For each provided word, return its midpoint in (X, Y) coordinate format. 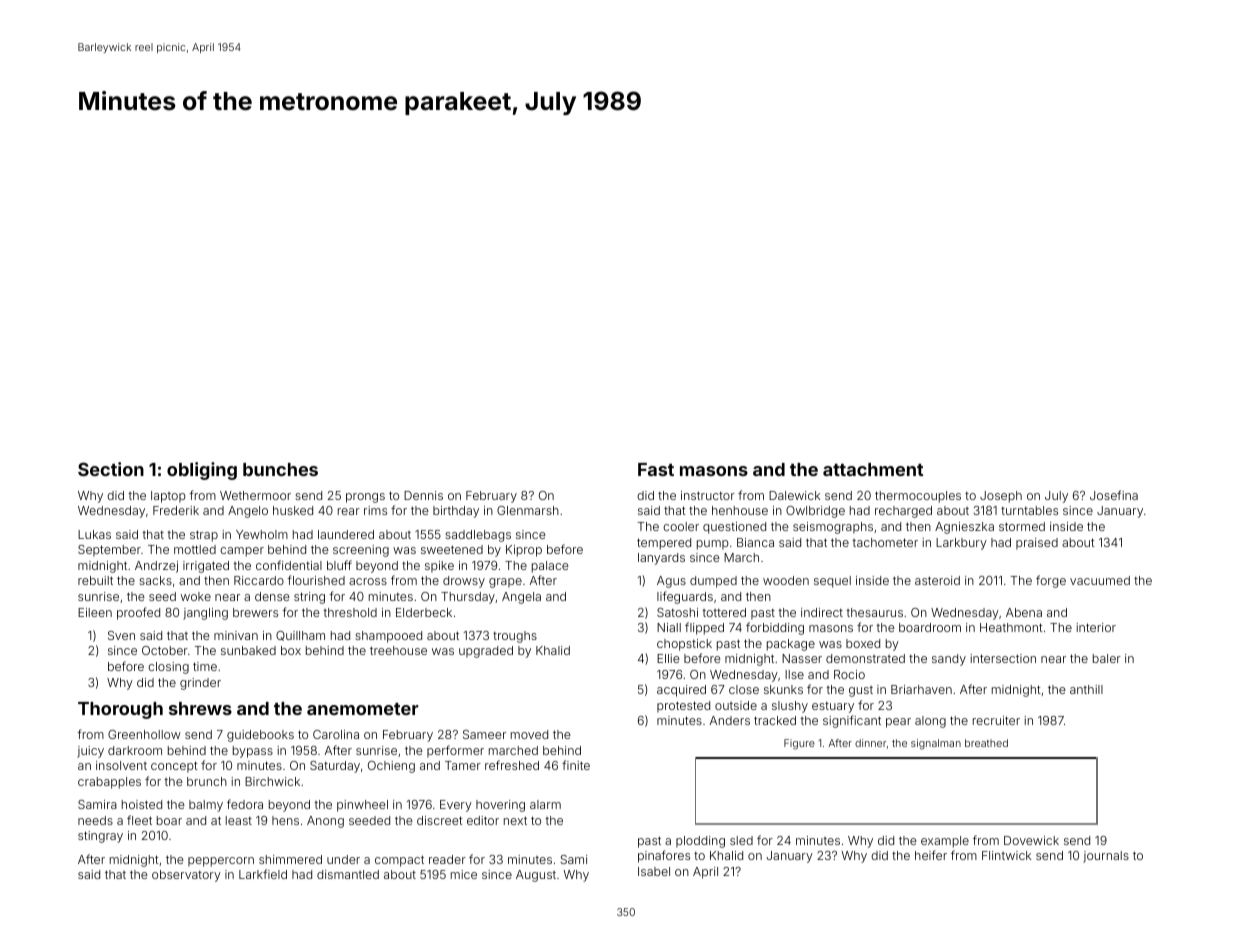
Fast (656, 469)
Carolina (336, 734)
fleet (139, 820)
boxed (863, 643)
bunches (280, 469)
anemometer (363, 709)
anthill (1086, 689)
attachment (873, 469)
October (165, 650)
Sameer (484, 734)
